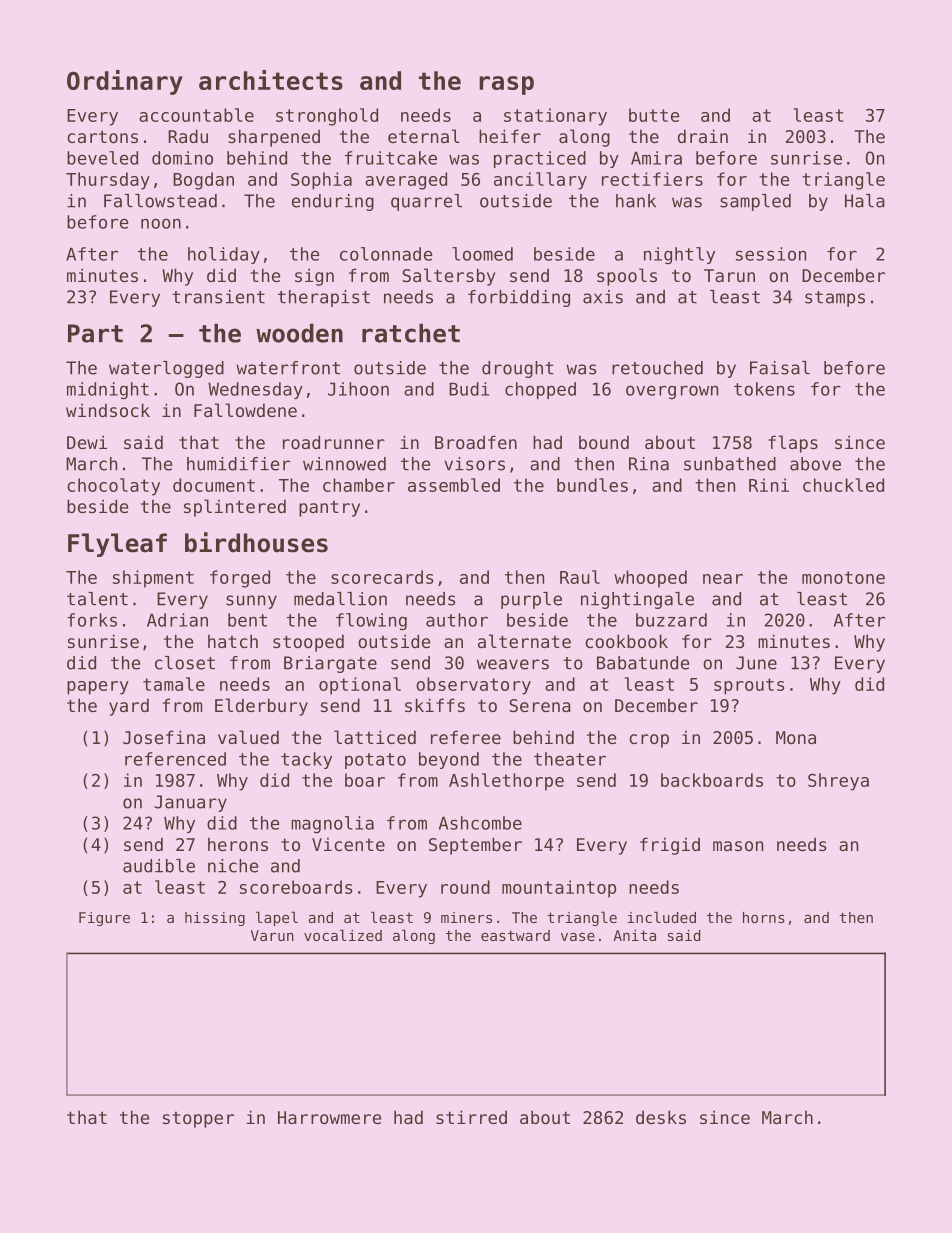  What do you see at coordinates (661, 1117) in the screenshot?
I see `desks` at bounding box center [661, 1117].
